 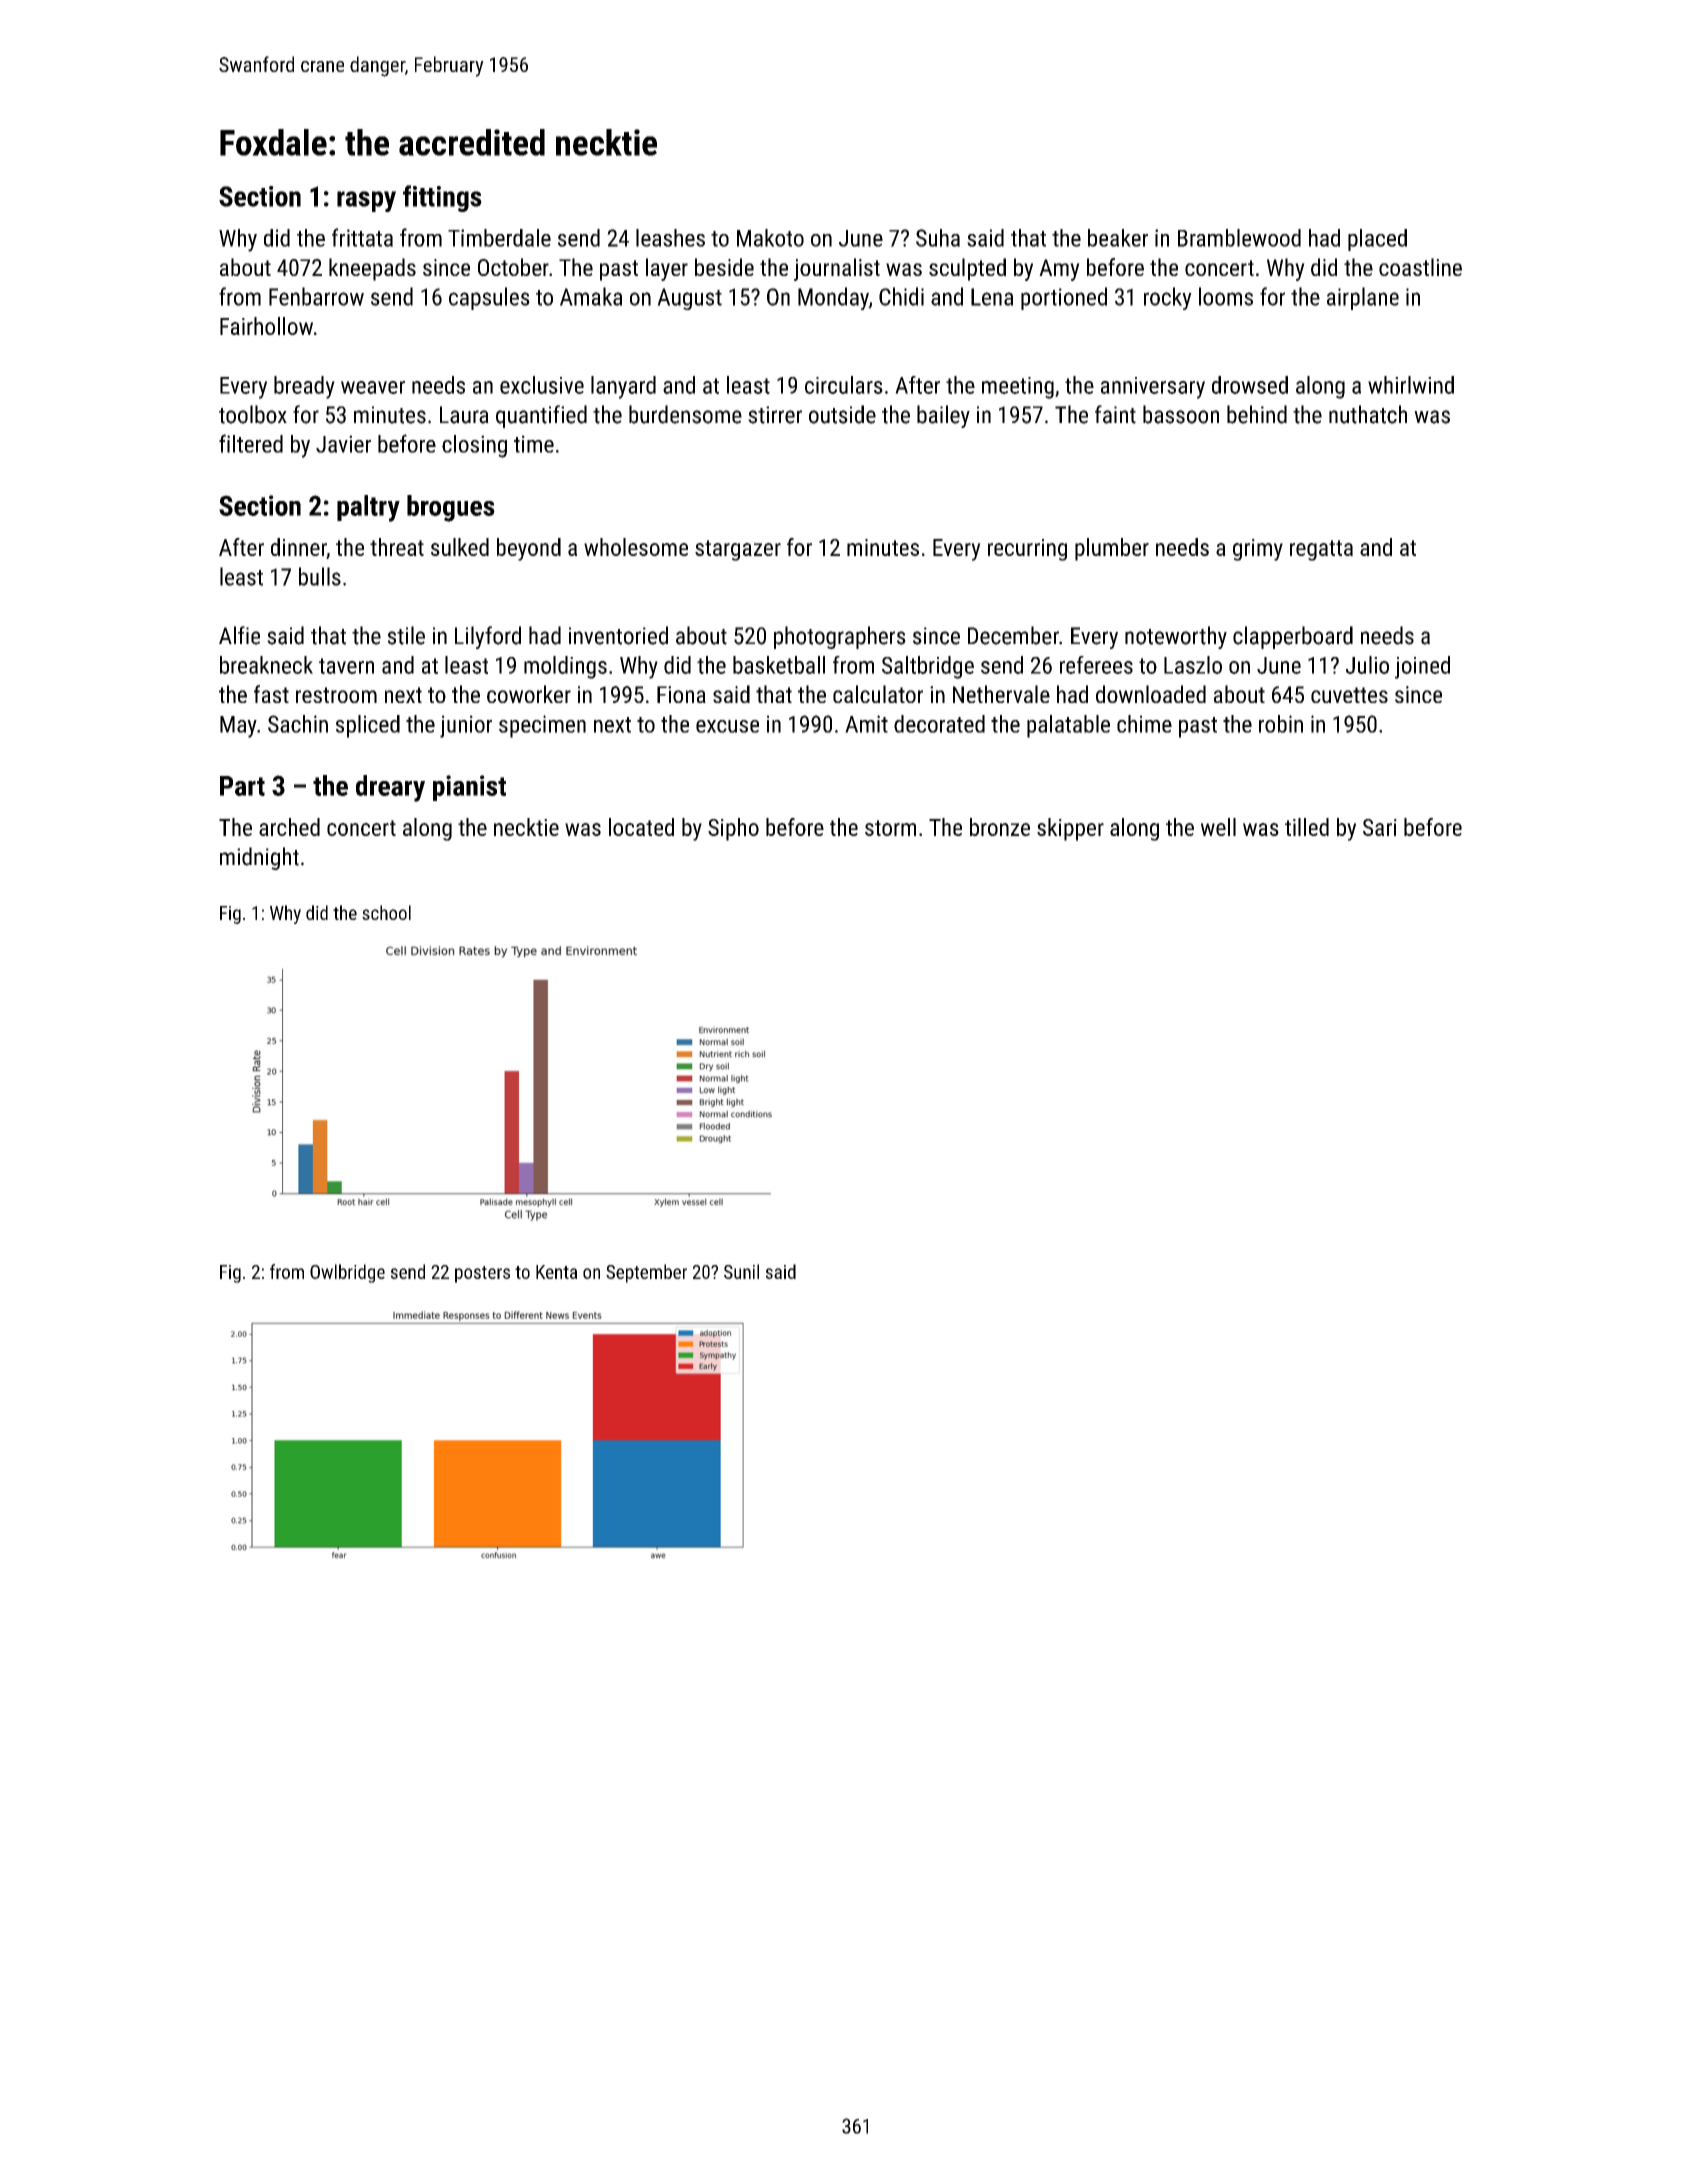 I want to click on clapperboard, so click(x=1293, y=637).
